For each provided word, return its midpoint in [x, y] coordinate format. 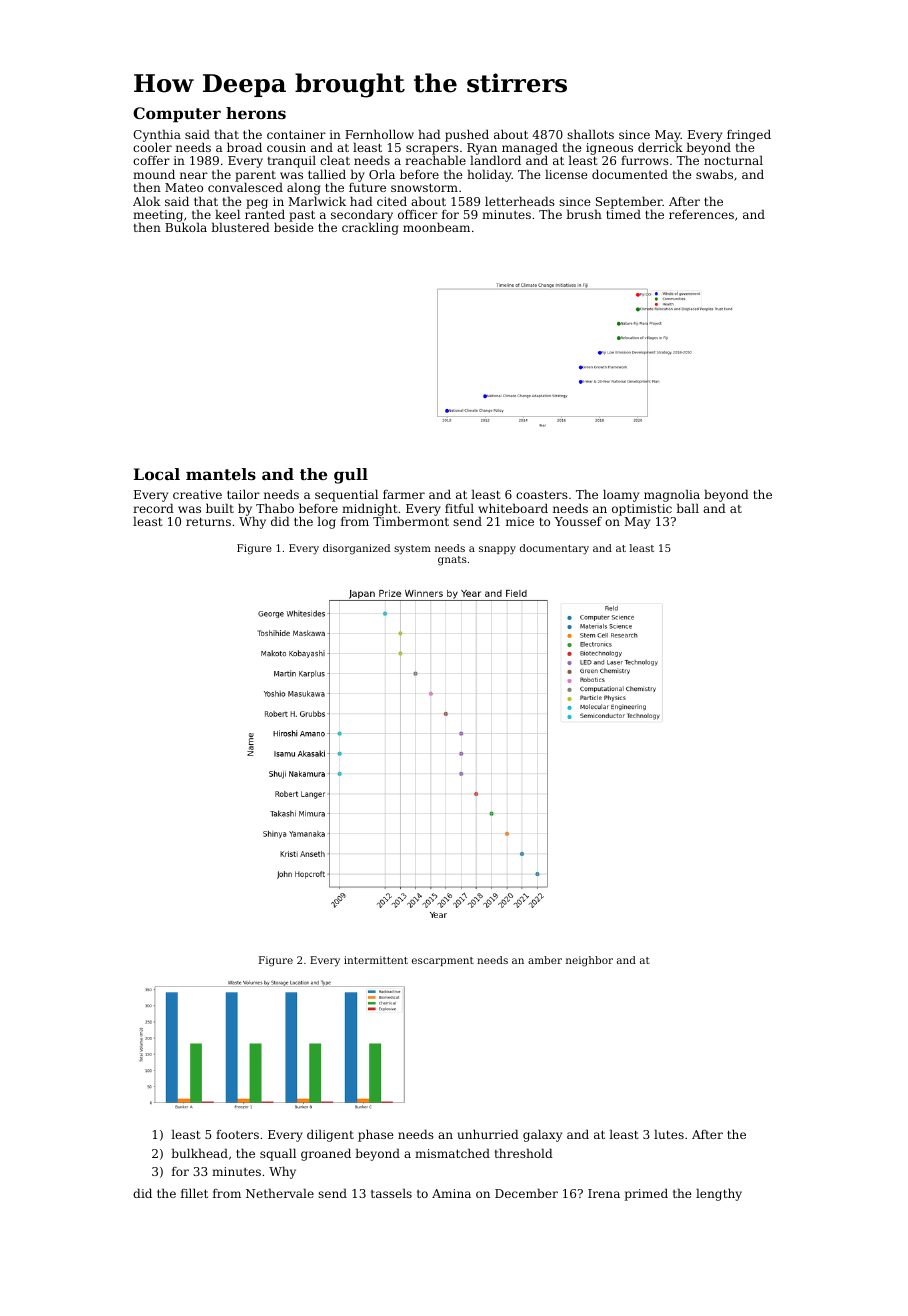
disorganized [356, 549]
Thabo [275, 508]
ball [687, 508]
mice [520, 521]
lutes [669, 1134]
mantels [221, 474]
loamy [621, 495]
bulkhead [199, 1153]
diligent [330, 1135]
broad [244, 147]
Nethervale [280, 1193]
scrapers [432, 150]
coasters [542, 494]
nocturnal [733, 160]
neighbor [589, 961]
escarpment [443, 961]
